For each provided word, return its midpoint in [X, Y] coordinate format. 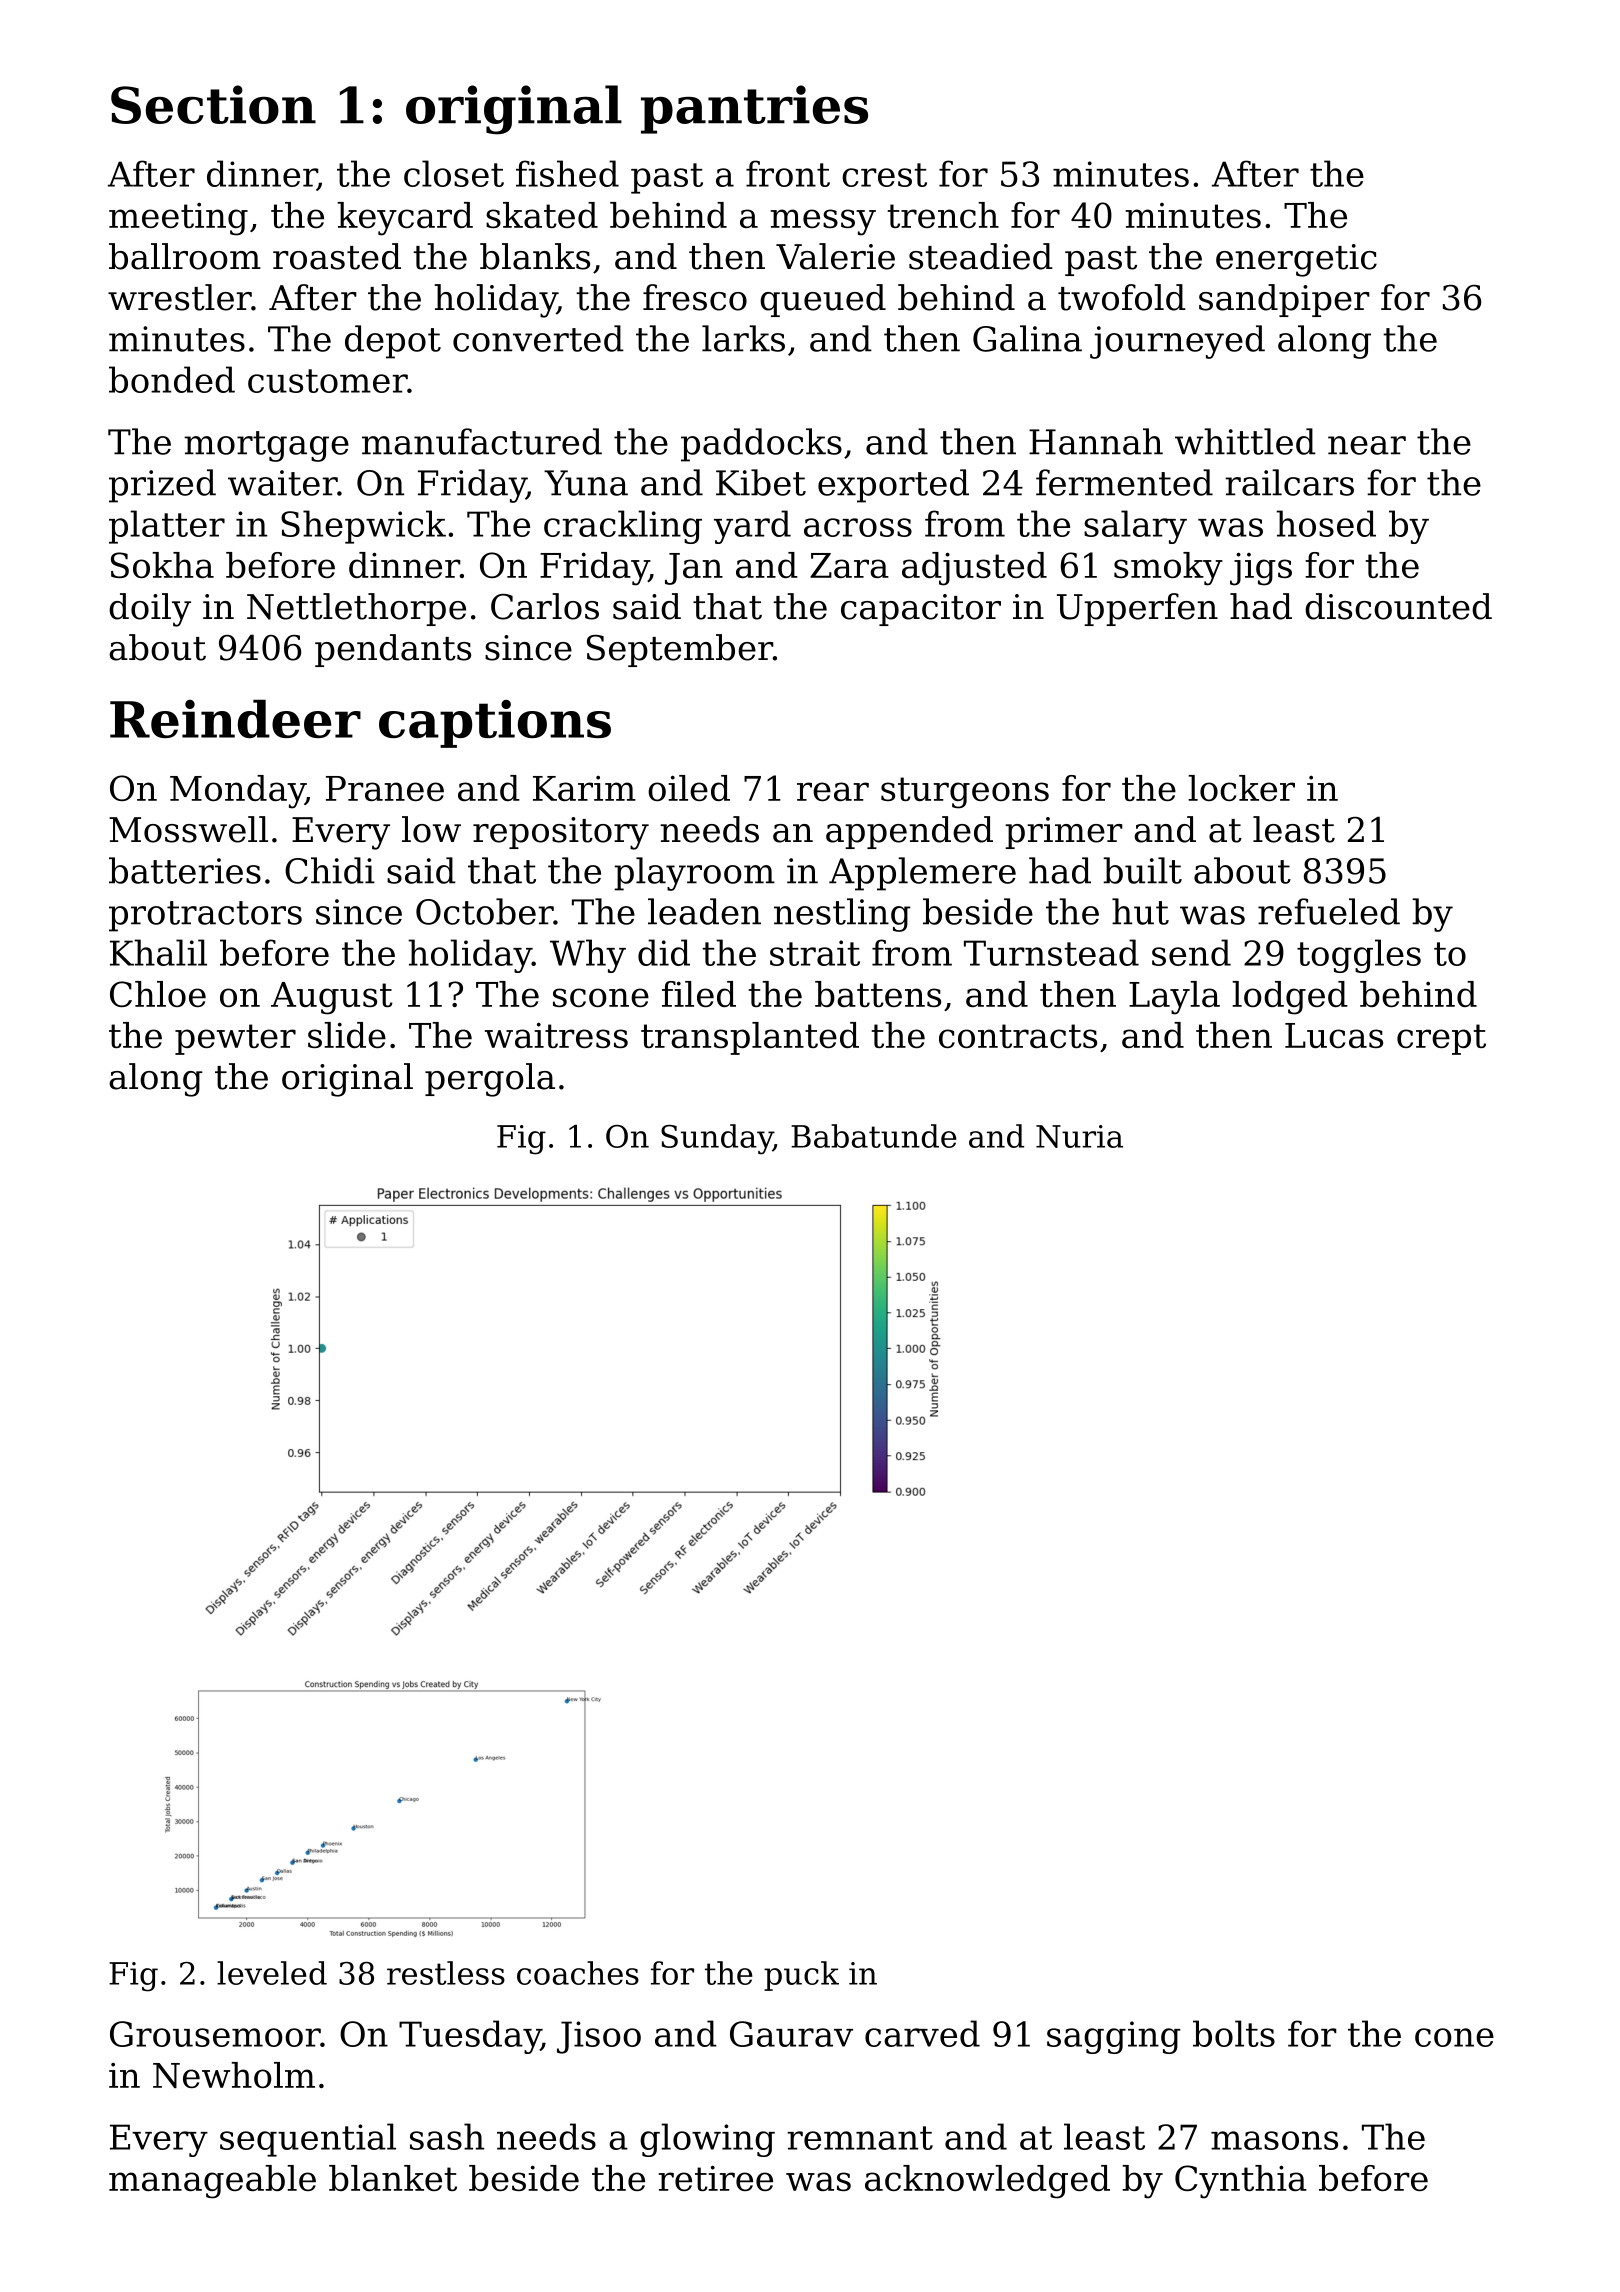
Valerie [835, 256]
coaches [578, 1973]
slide [347, 1035]
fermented [1124, 482]
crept [1441, 1039]
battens [878, 994]
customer [328, 381]
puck [801, 1976]
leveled [272, 1973]
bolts [1234, 2033]
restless [446, 1973]
